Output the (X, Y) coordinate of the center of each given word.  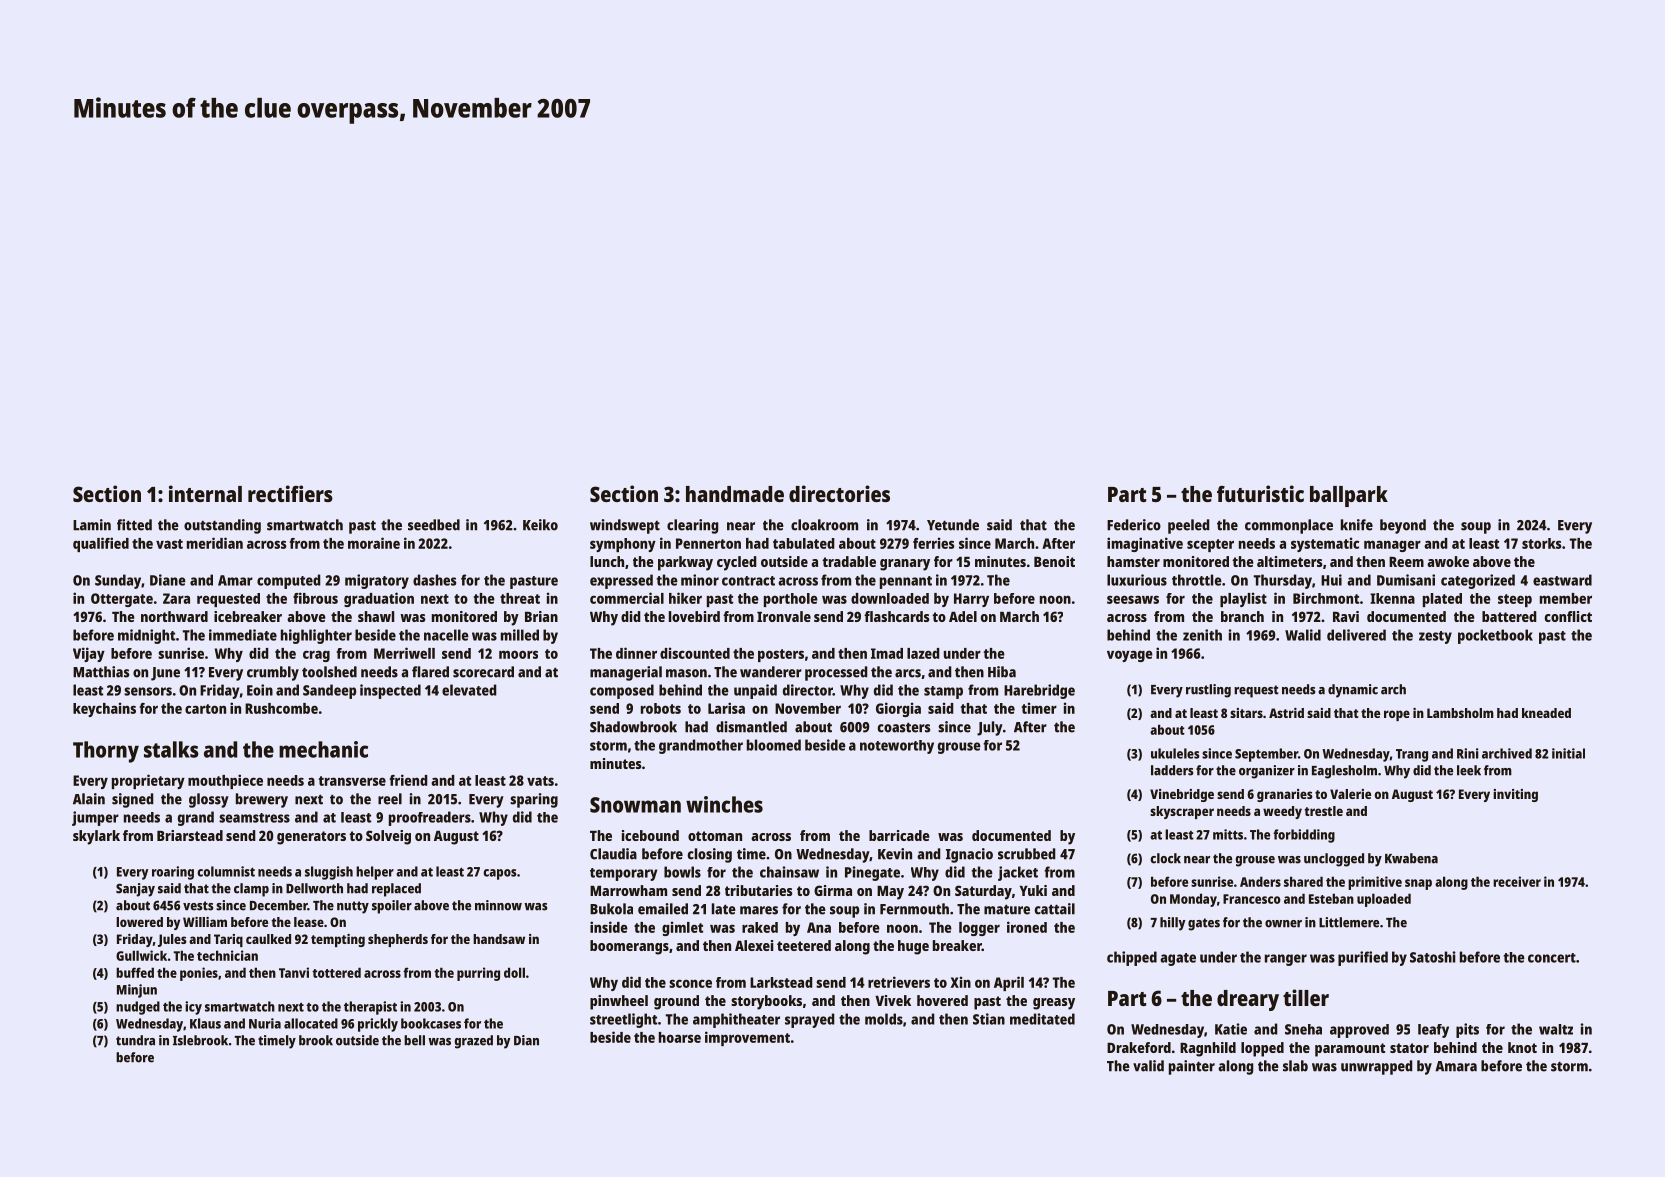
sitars (1246, 713)
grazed (473, 1042)
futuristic (1260, 493)
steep (1515, 600)
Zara (176, 598)
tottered (336, 972)
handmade (735, 494)
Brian (541, 616)
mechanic (323, 749)
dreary (1248, 1000)
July (990, 728)
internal (205, 493)
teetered (804, 945)
